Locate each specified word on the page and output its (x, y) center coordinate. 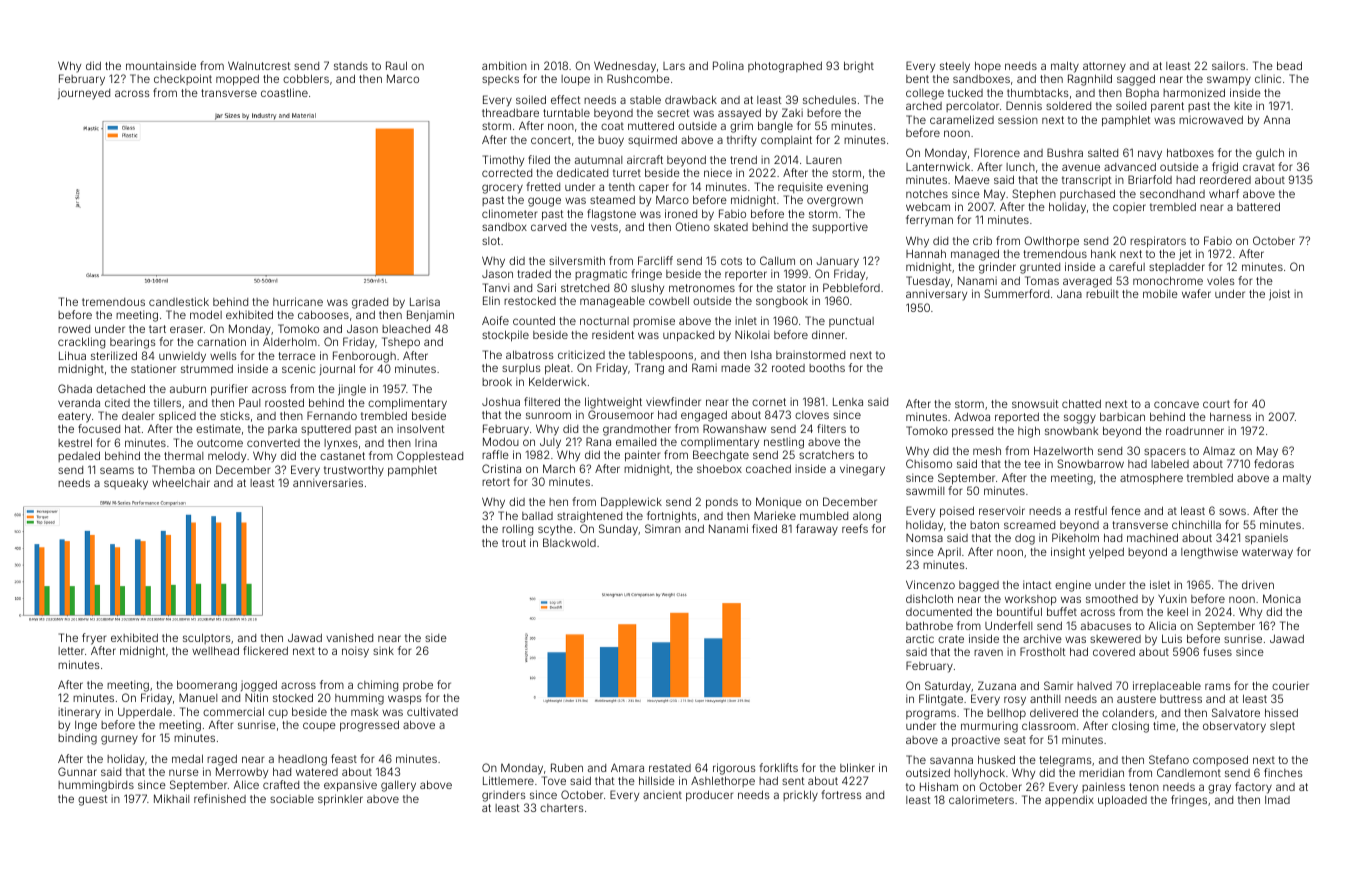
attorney (1104, 67)
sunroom (548, 415)
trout (514, 543)
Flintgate (941, 700)
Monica (1282, 598)
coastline (284, 92)
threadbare (510, 112)
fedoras (1274, 463)
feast (344, 758)
